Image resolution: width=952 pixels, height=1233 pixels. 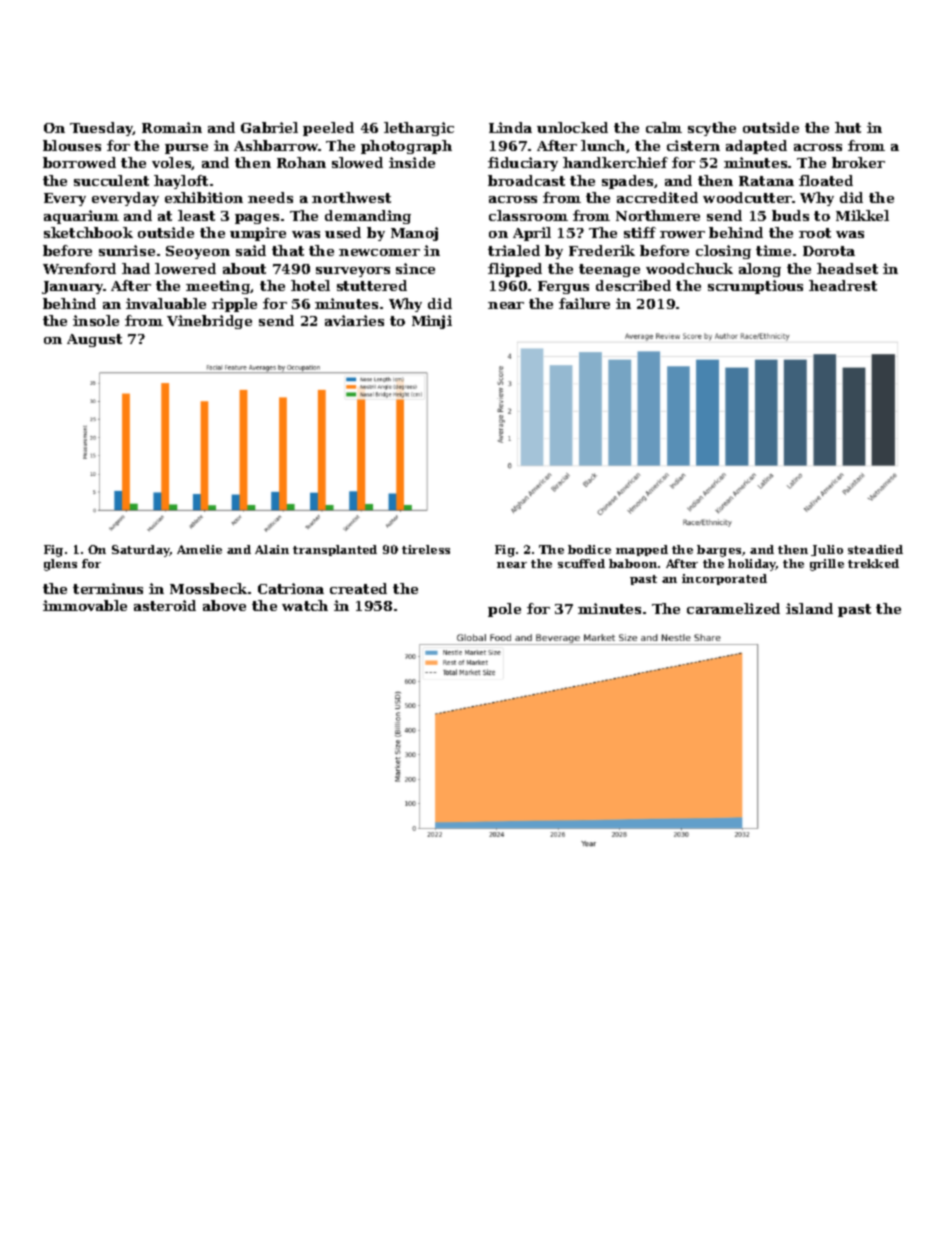 What do you see at coordinates (181, 182) in the page?
I see `hayloft` at bounding box center [181, 182].
